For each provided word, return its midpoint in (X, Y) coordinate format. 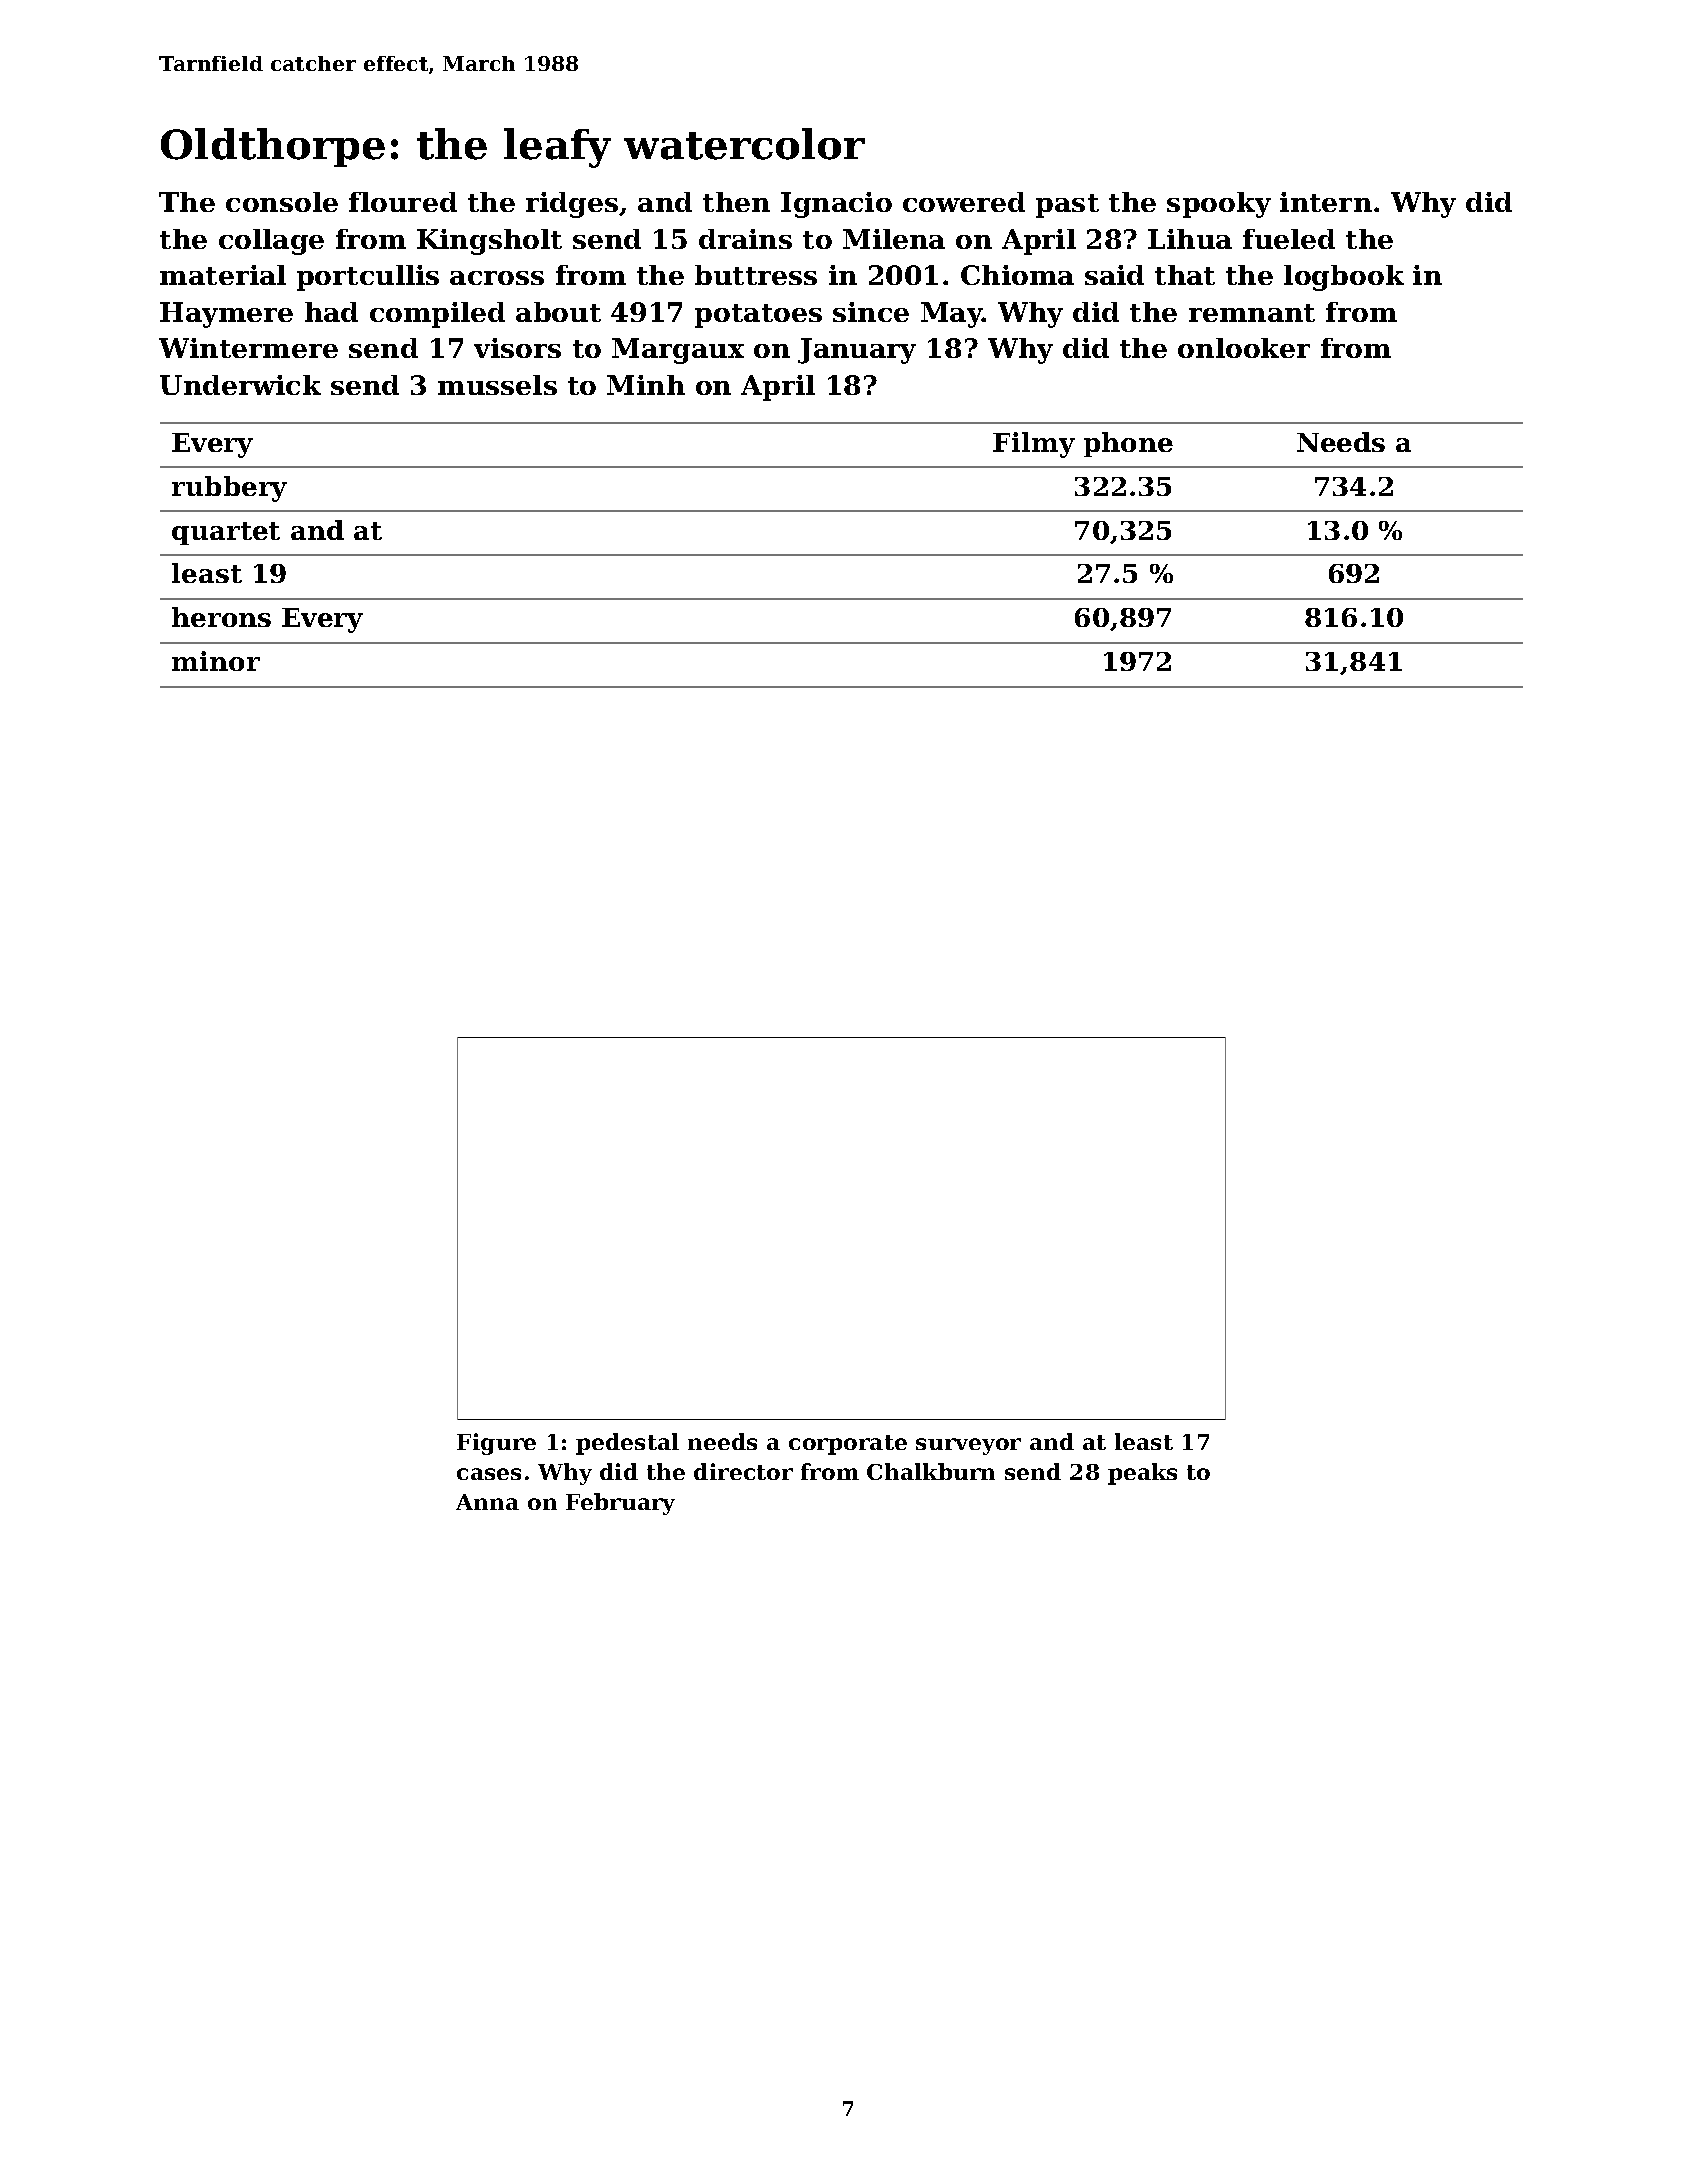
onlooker (1244, 348)
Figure (496, 1444)
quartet (226, 533)
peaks (1142, 1474)
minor (216, 661)
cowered (964, 202)
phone (1128, 444)
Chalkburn (931, 1471)
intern (1326, 202)
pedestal (627, 1444)
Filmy (1034, 445)
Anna (487, 1502)
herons (221, 617)
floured (403, 202)
